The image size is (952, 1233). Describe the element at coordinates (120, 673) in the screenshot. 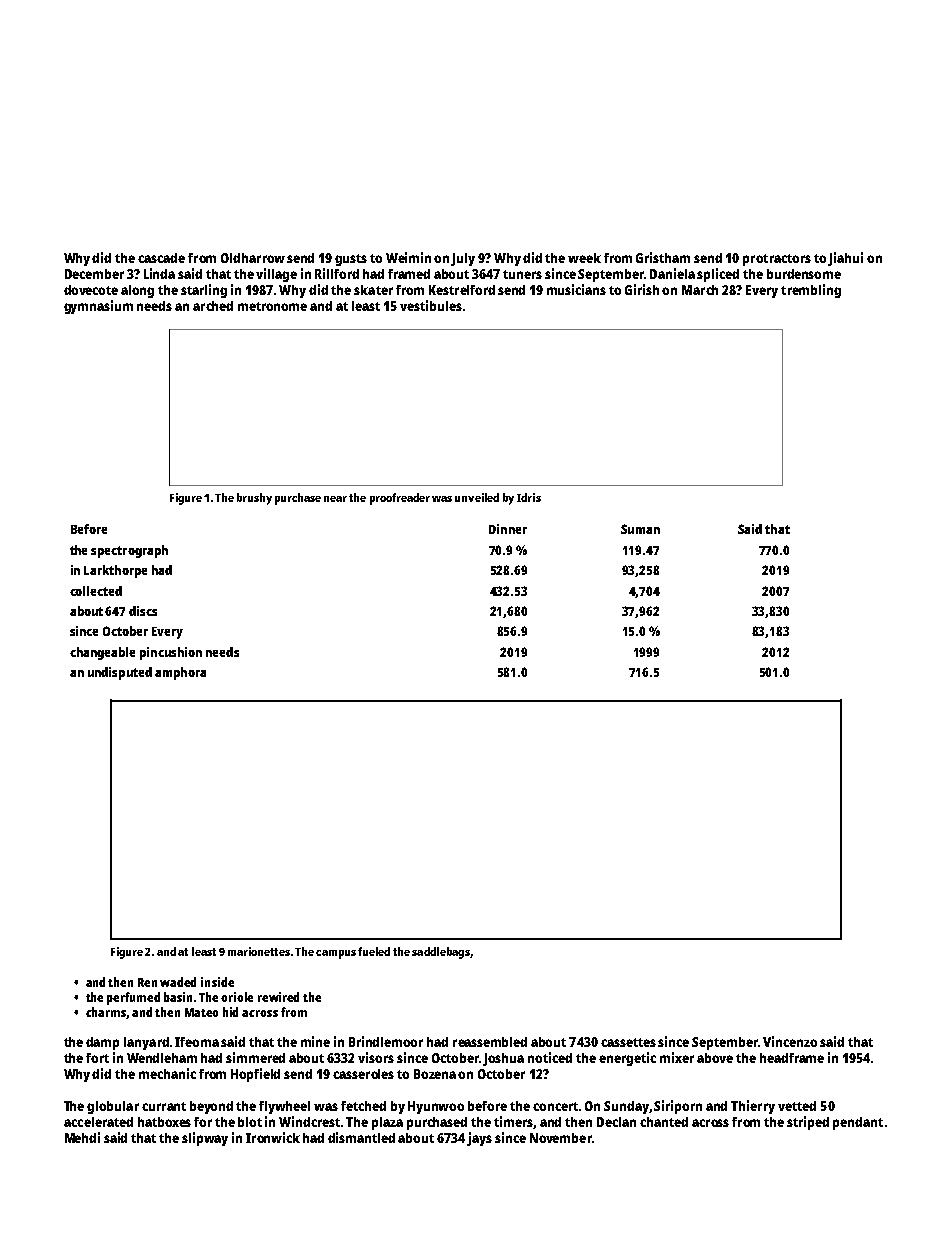

I see `undisputed` at that location.
